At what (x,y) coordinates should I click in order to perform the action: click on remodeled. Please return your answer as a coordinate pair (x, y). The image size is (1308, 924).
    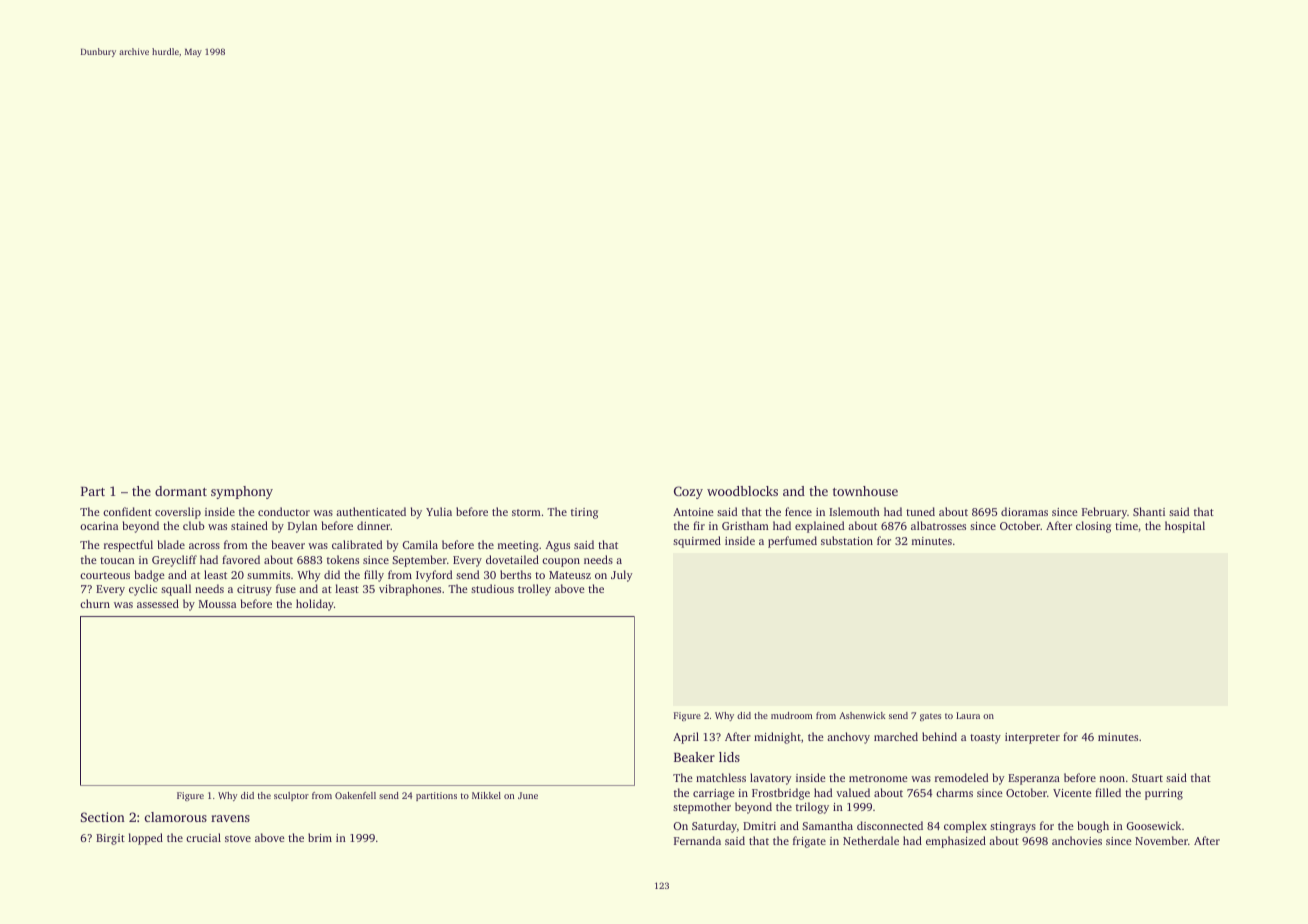
    Looking at the image, I should click on (961, 777).
